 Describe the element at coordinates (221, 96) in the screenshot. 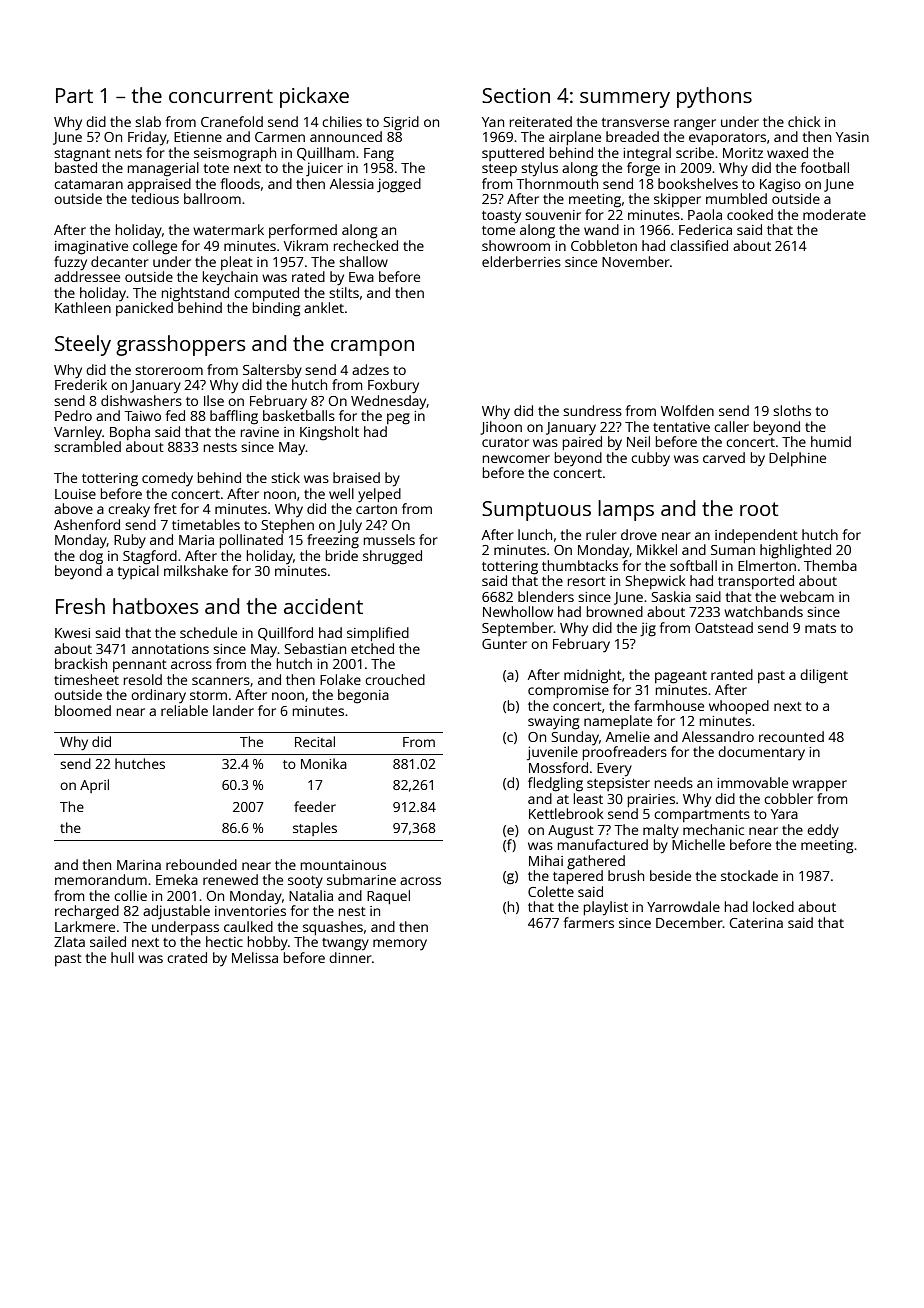

I see `concurrent` at that location.
